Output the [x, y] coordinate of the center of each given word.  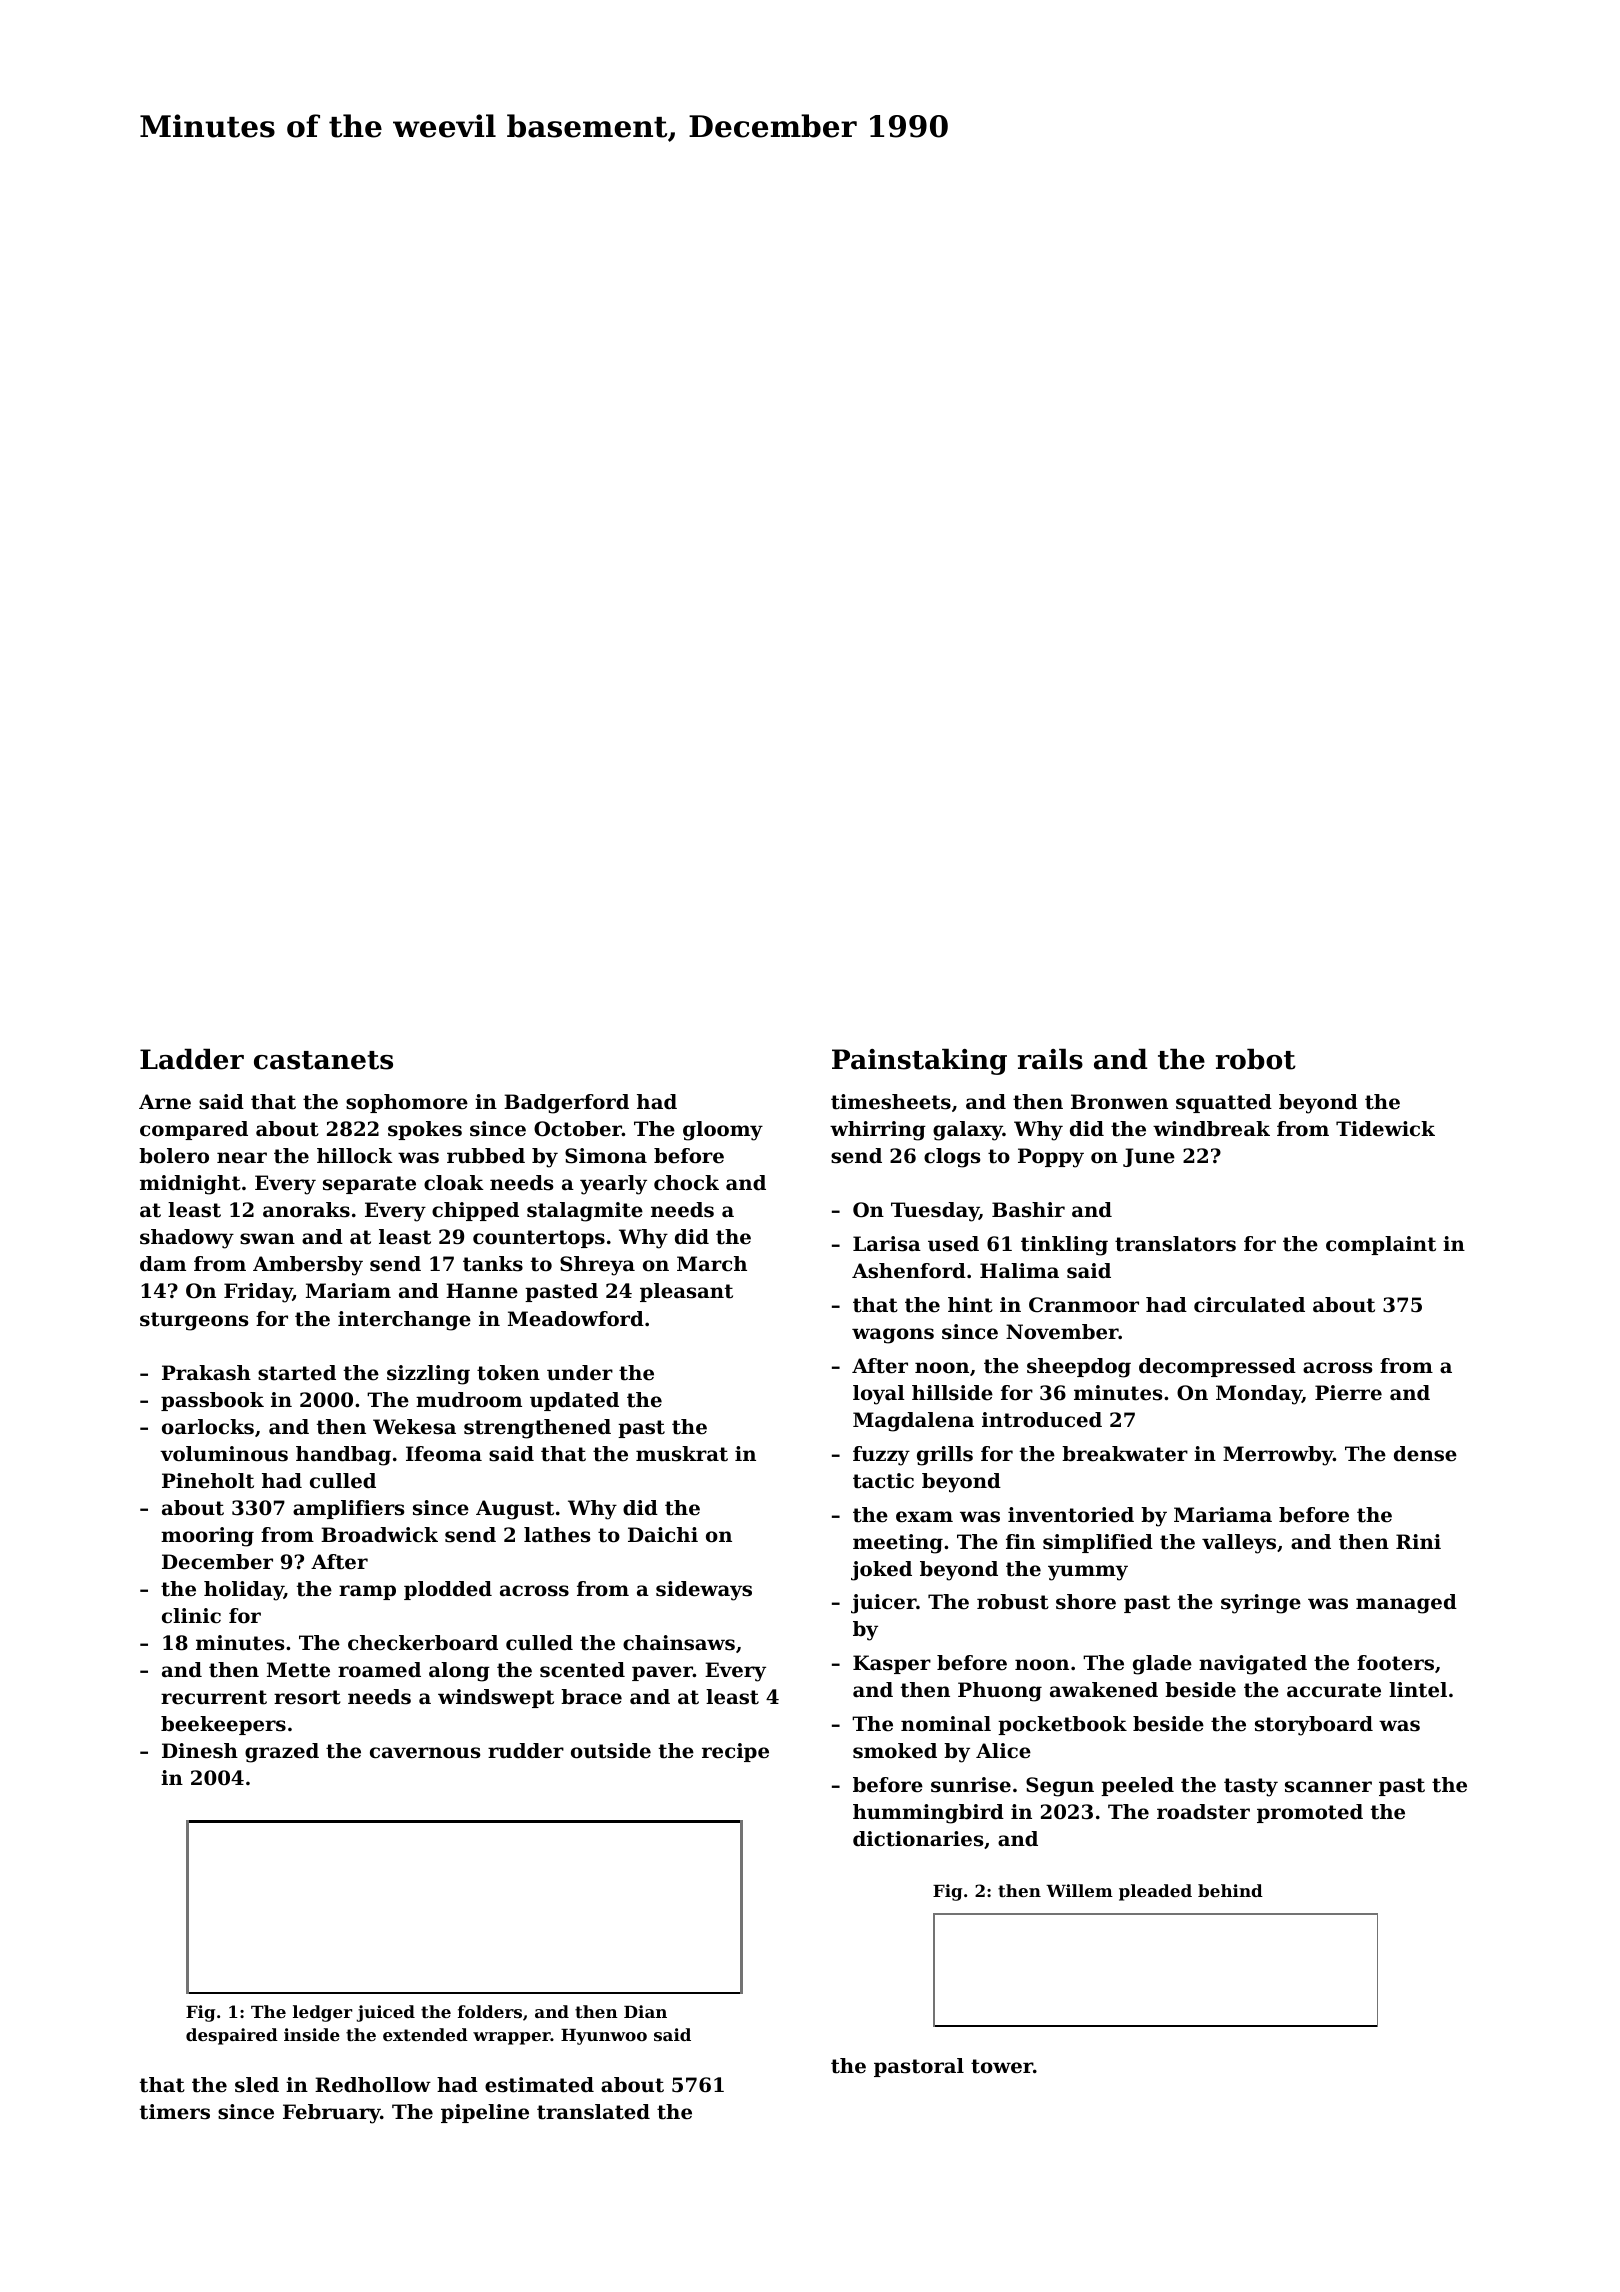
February [332, 2114]
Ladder [192, 1059]
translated [593, 2112]
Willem [1079, 1890]
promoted [1310, 1813]
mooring [207, 1537]
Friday [258, 1293]
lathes [557, 1535]
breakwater [1125, 1454]
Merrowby [1278, 1456]
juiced [385, 2013]
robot [1256, 1059]
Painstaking [919, 1061]
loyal [879, 1395]
